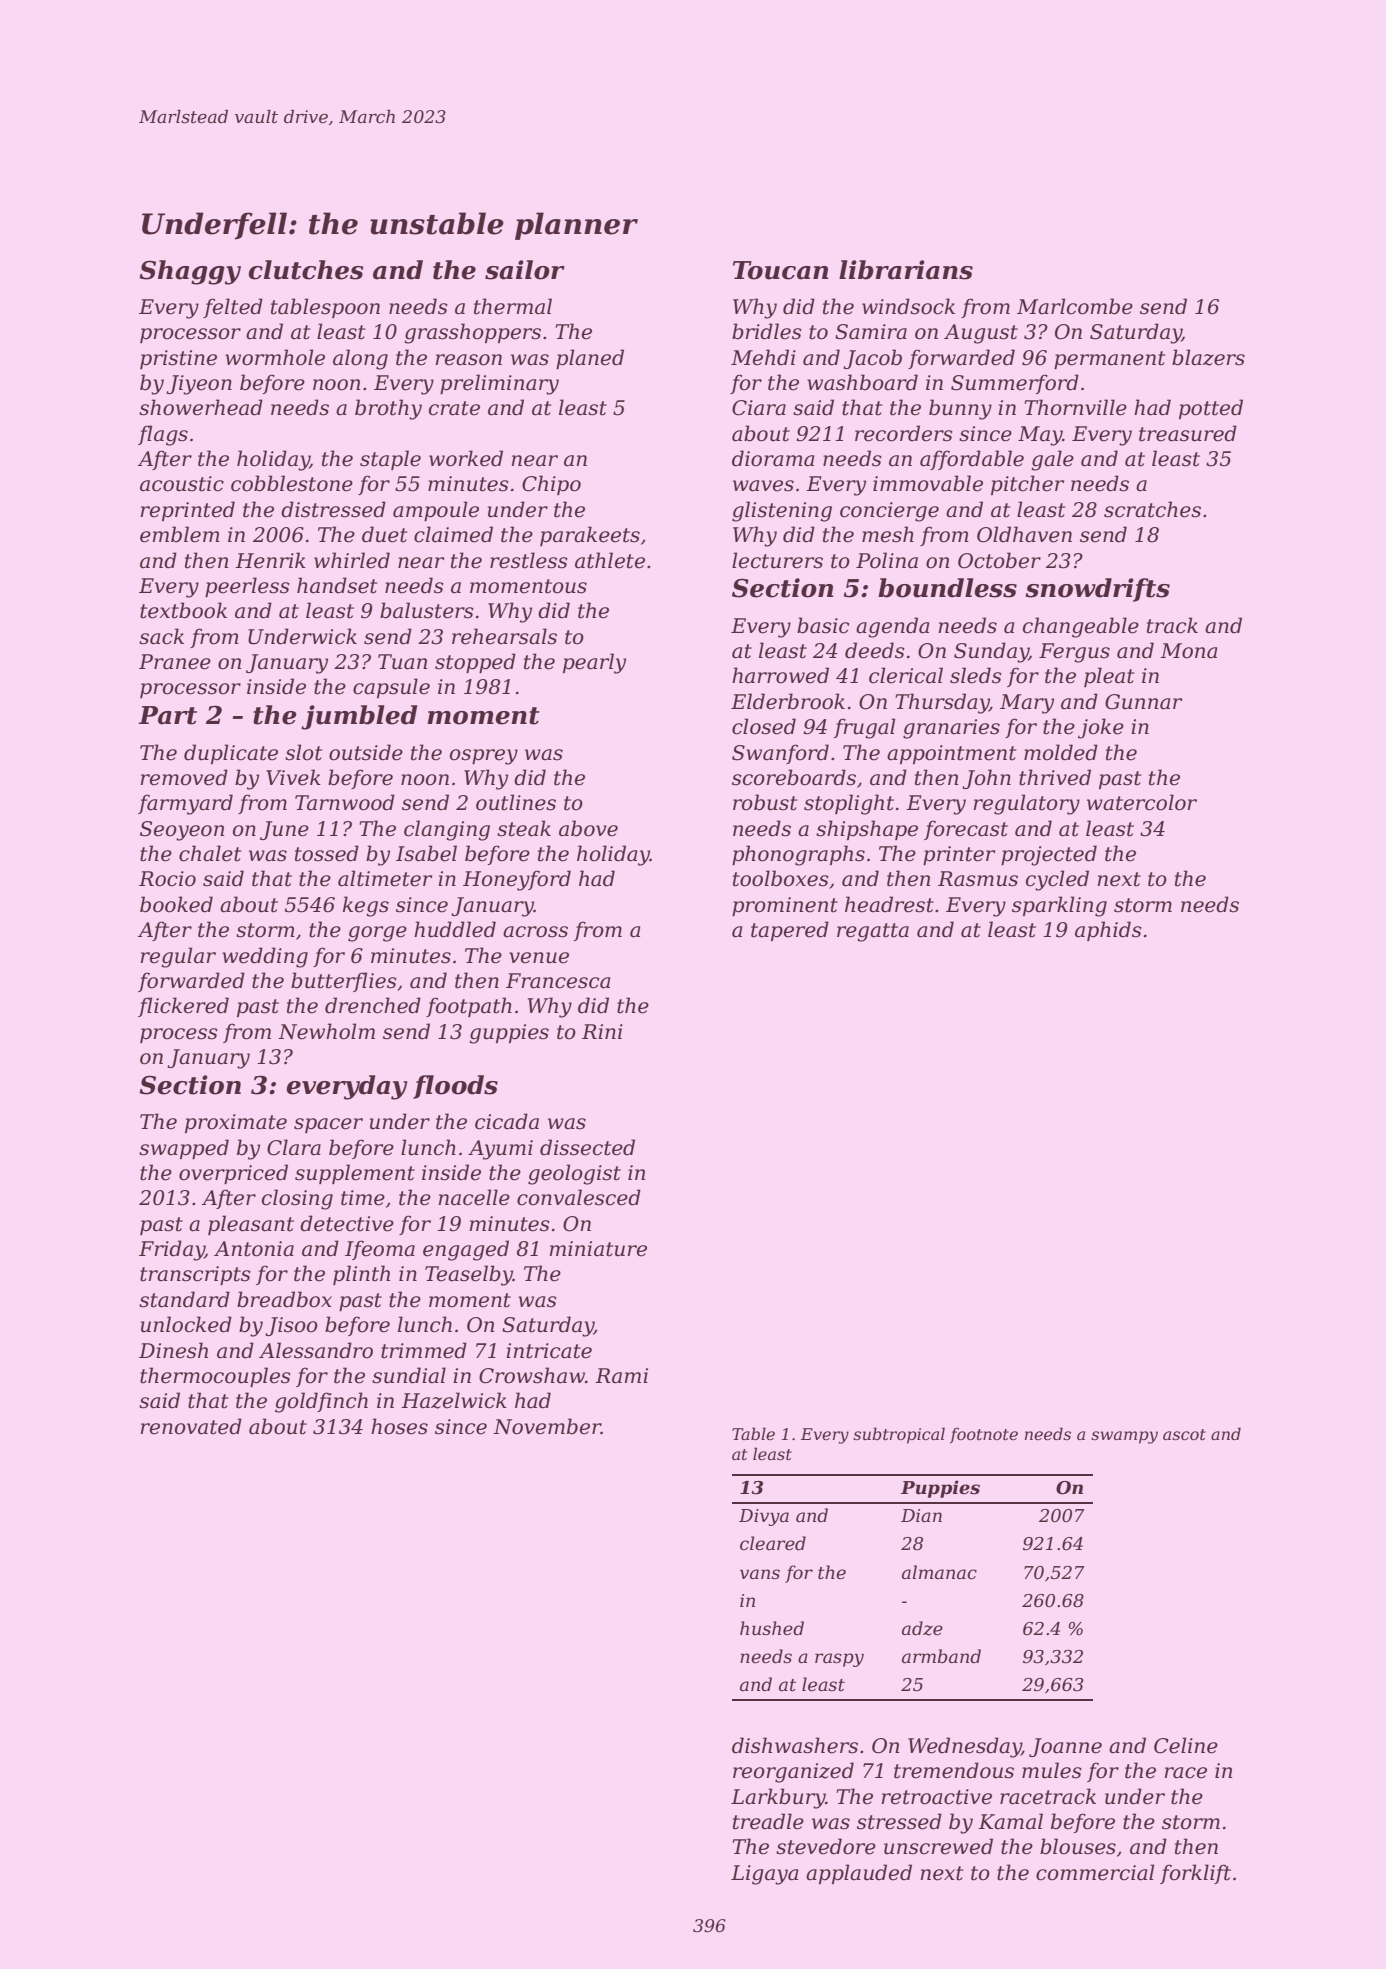  What do you see at coordinates (321, 1402) in the screenshot?
I see `goldfinch` at bounding box center [321, 1402].
